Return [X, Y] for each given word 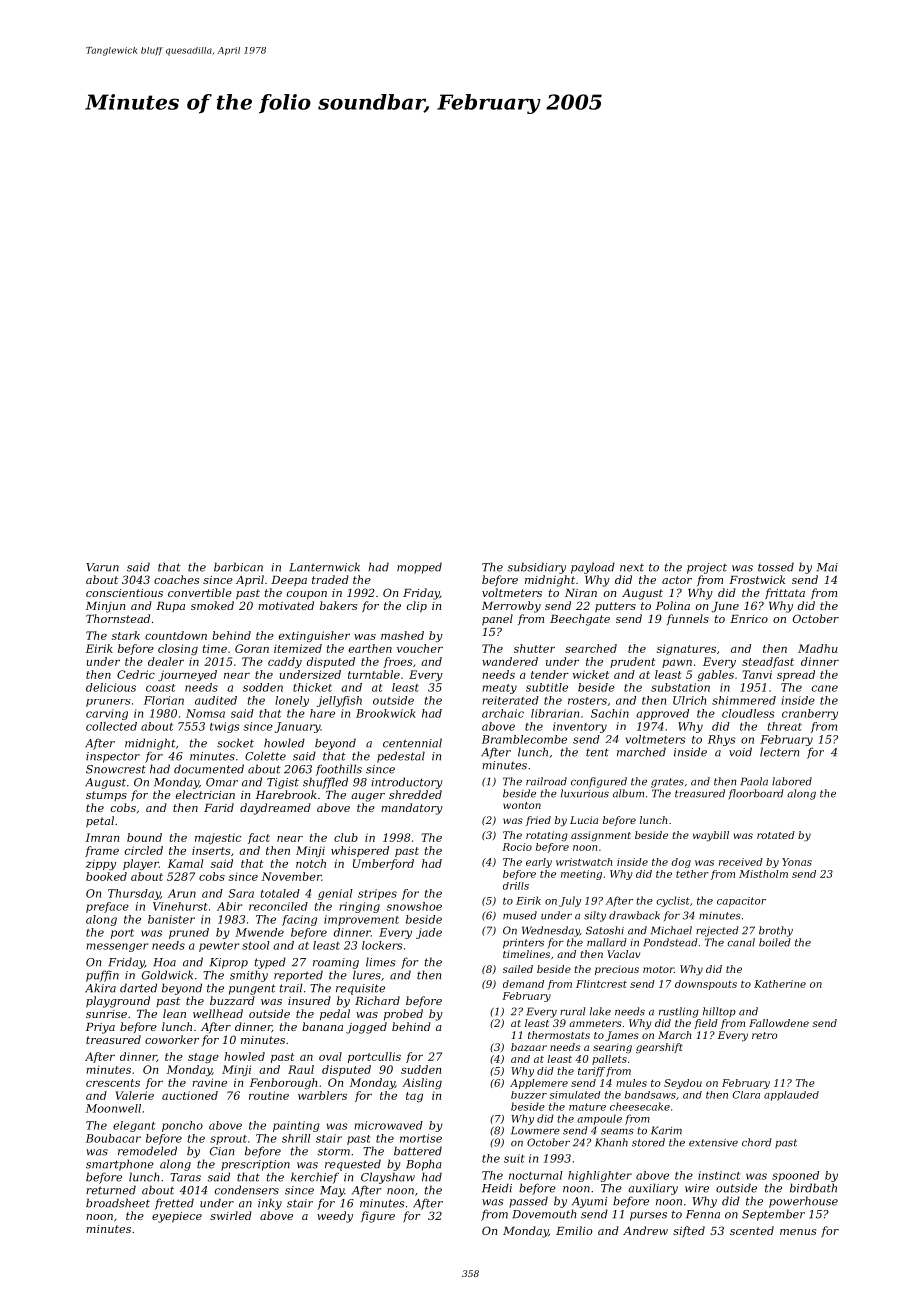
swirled [231, 1215]
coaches [176, 579]
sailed [518, 969]
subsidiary [536, 568]
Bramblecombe [524, 739]
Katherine [780, 984]
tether [692, 874]
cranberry [810, 714]
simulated [575, 1095]
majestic [218, 838]
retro [765, 1035]
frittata [785, 593]
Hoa [164, 962]
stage [203, 1058]
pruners [108, 703]
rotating [547, 836]
